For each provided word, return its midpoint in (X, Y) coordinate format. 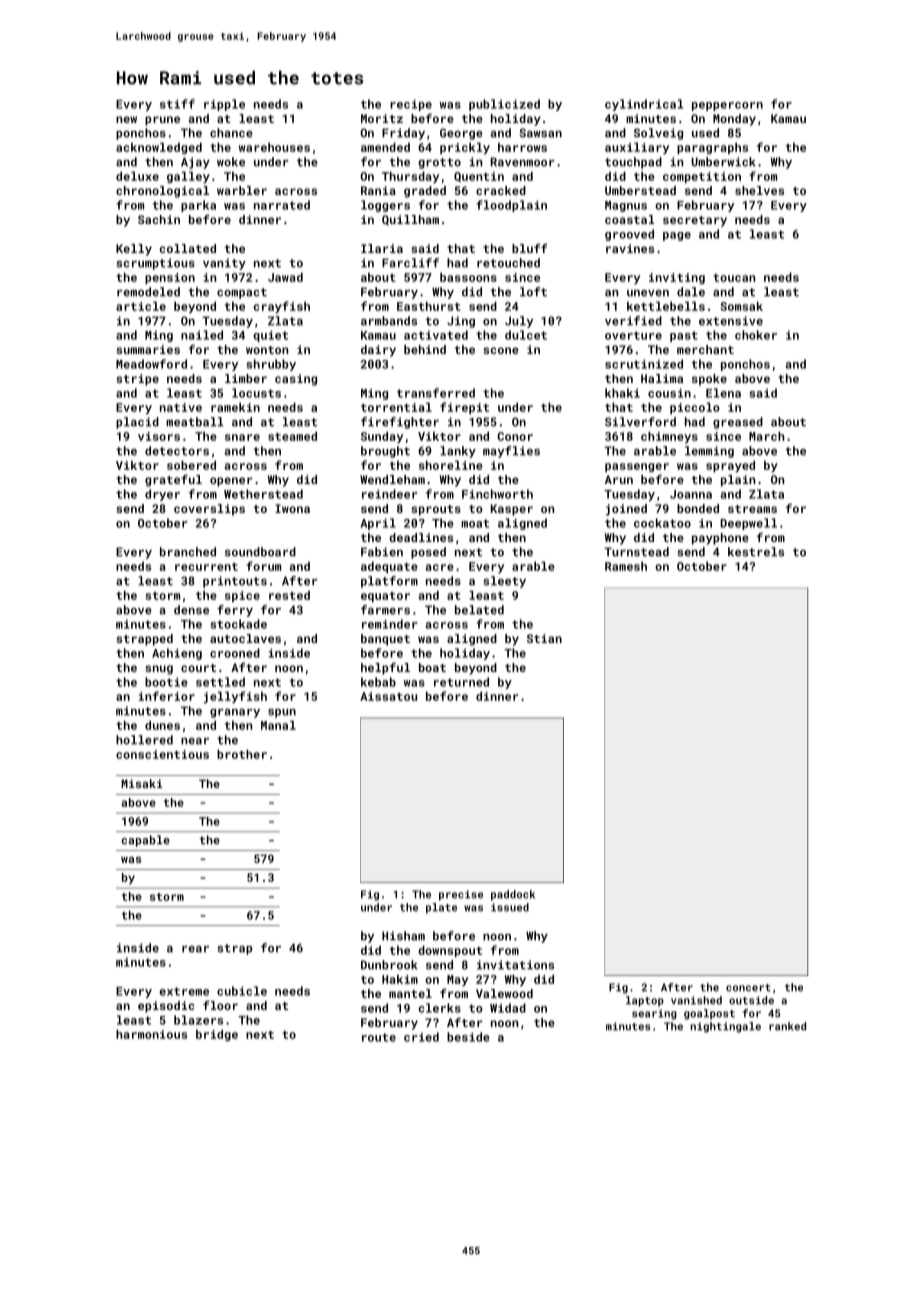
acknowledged (159, 148)
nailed (202, 335)
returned (461, 682)
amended (385, 147)
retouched (508, 263)
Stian (544, 638)
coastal (630, 219)
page (677, 236)
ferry (235, 611)
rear (195, 949)
